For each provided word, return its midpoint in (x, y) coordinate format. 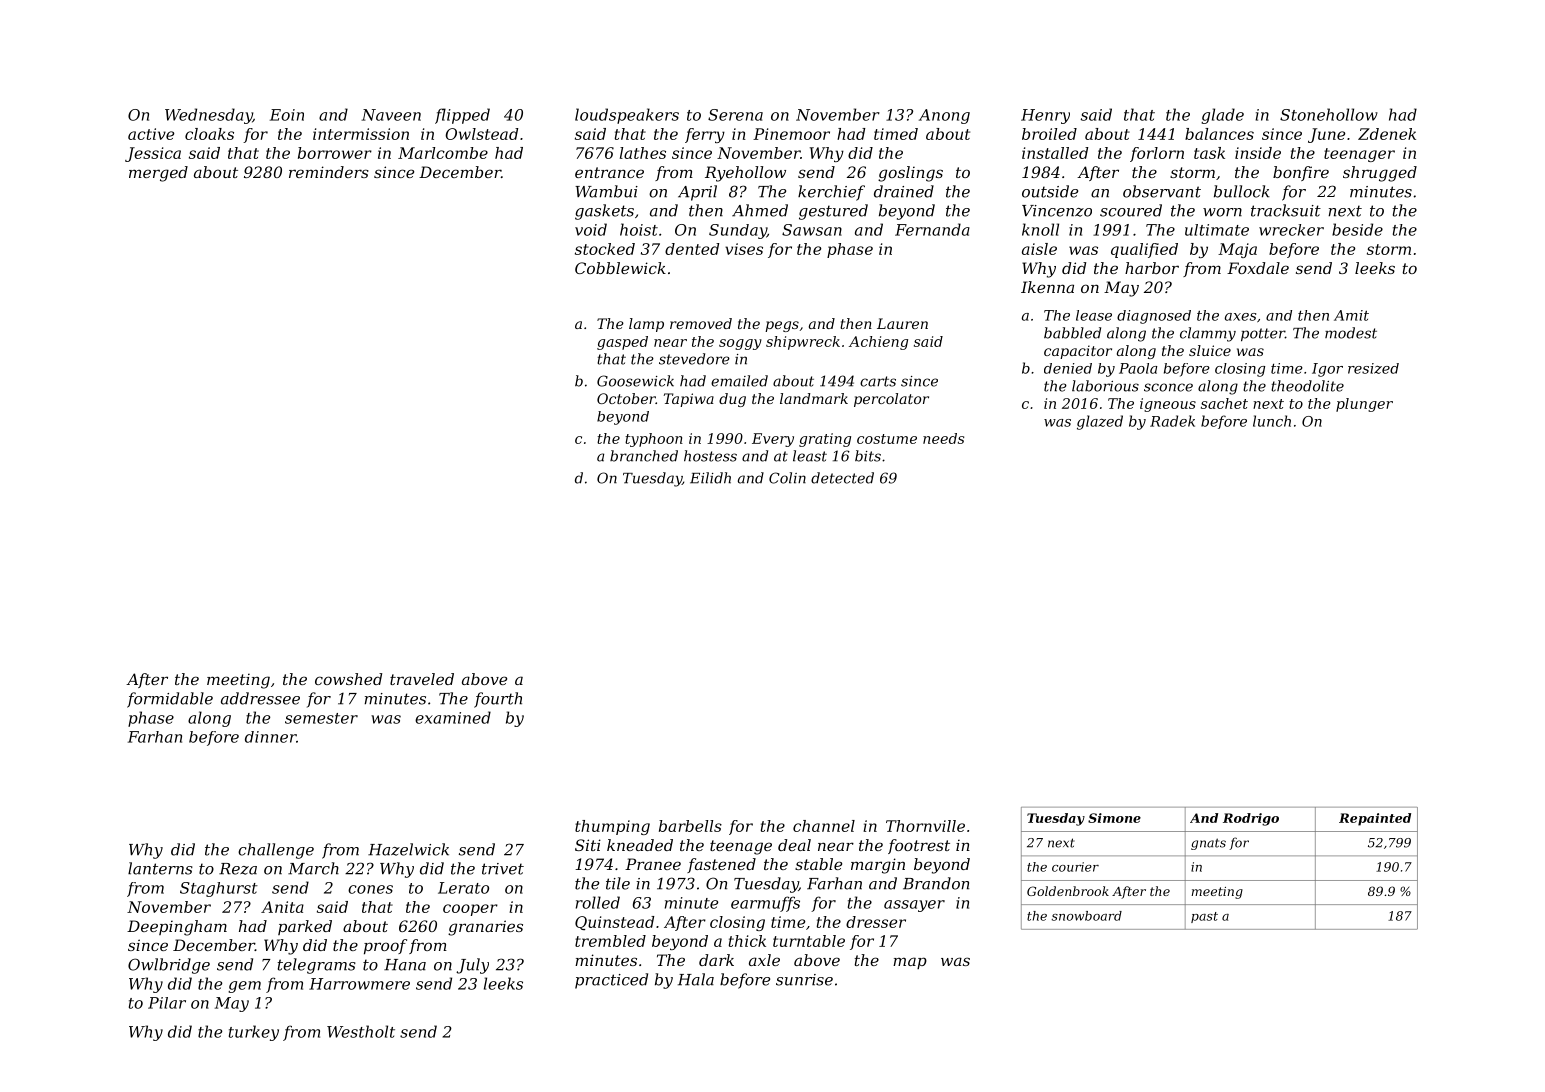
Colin (787, 478)
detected (842, 478)
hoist (639, 229)
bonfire (1301, 173)
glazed (1100, 422)
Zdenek (1387, 134)
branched (644, 456)
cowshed (348, 679)
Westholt (361, 1031)
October (626, 398)
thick (747, 941)
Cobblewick (620, 268)
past (1204, 917)
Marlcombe (443, 153)
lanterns (160, 868)
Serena (735, 115)
